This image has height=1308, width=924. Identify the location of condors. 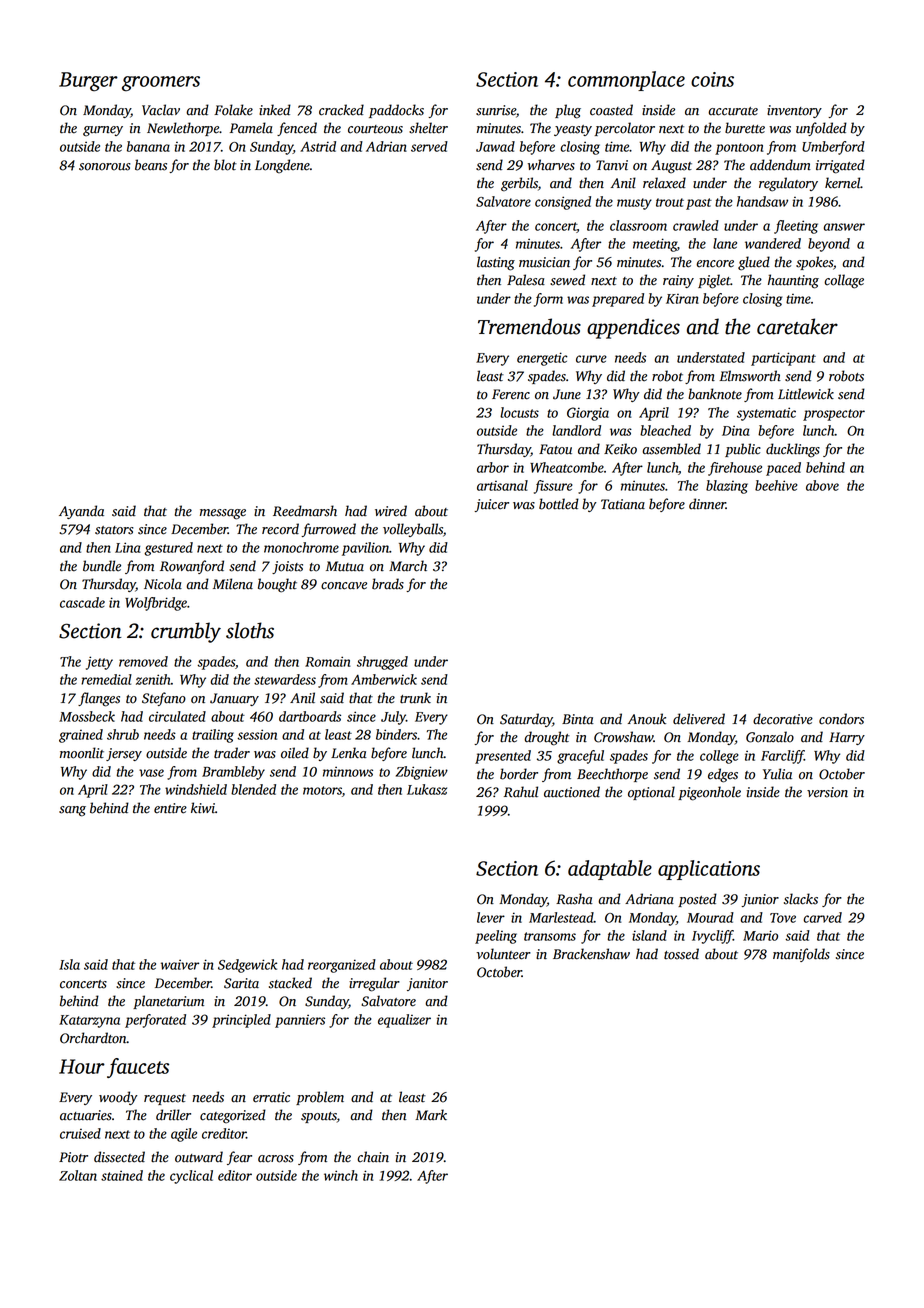
(841, 719).
